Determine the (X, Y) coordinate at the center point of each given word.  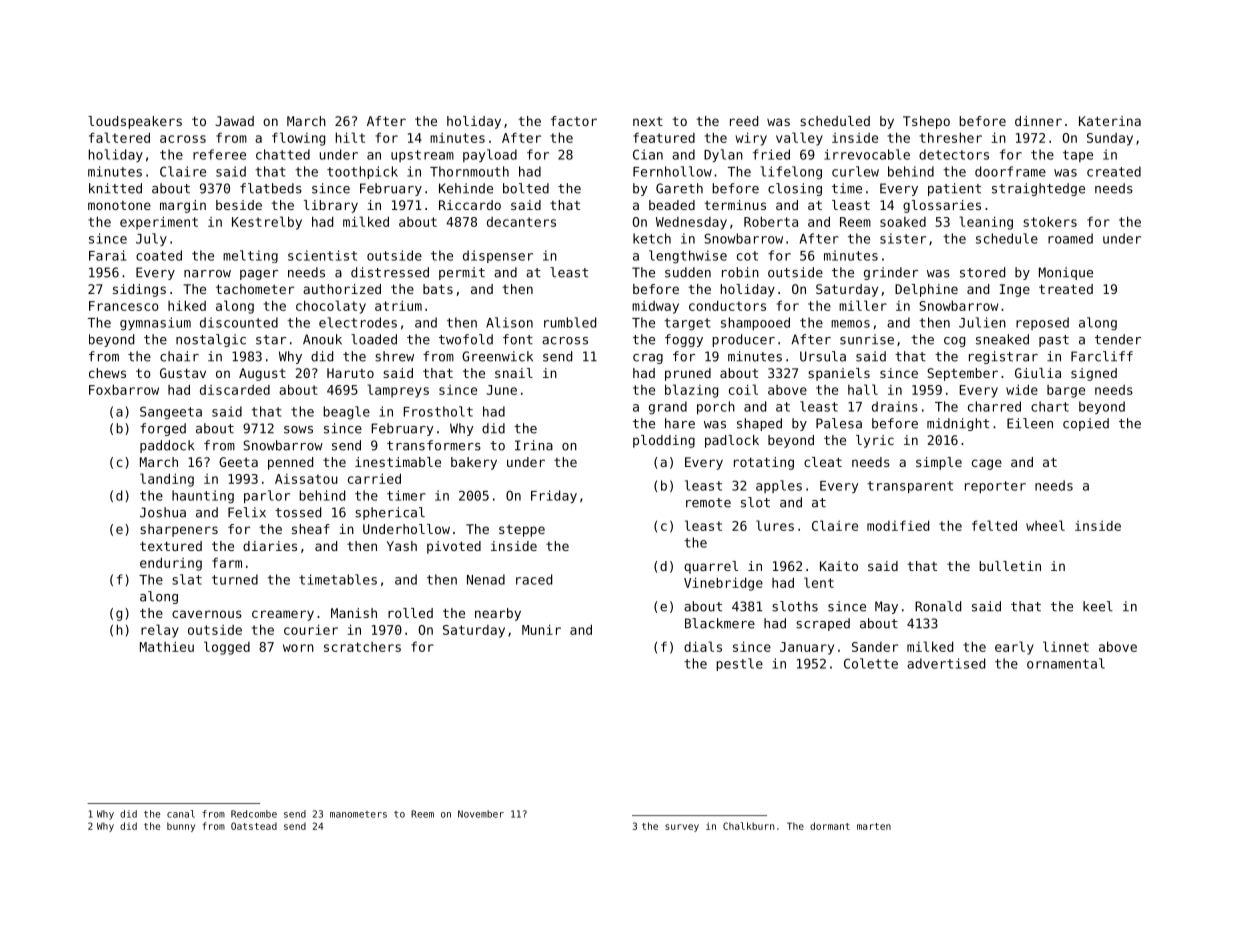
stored (982, 272)
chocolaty (331, 307)
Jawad (235, 121)
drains (895, 406)
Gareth (679, 188)
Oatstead (254, 826)
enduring (171, 564)
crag (648, 359)
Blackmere (720, 623)
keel (1098, 606)
